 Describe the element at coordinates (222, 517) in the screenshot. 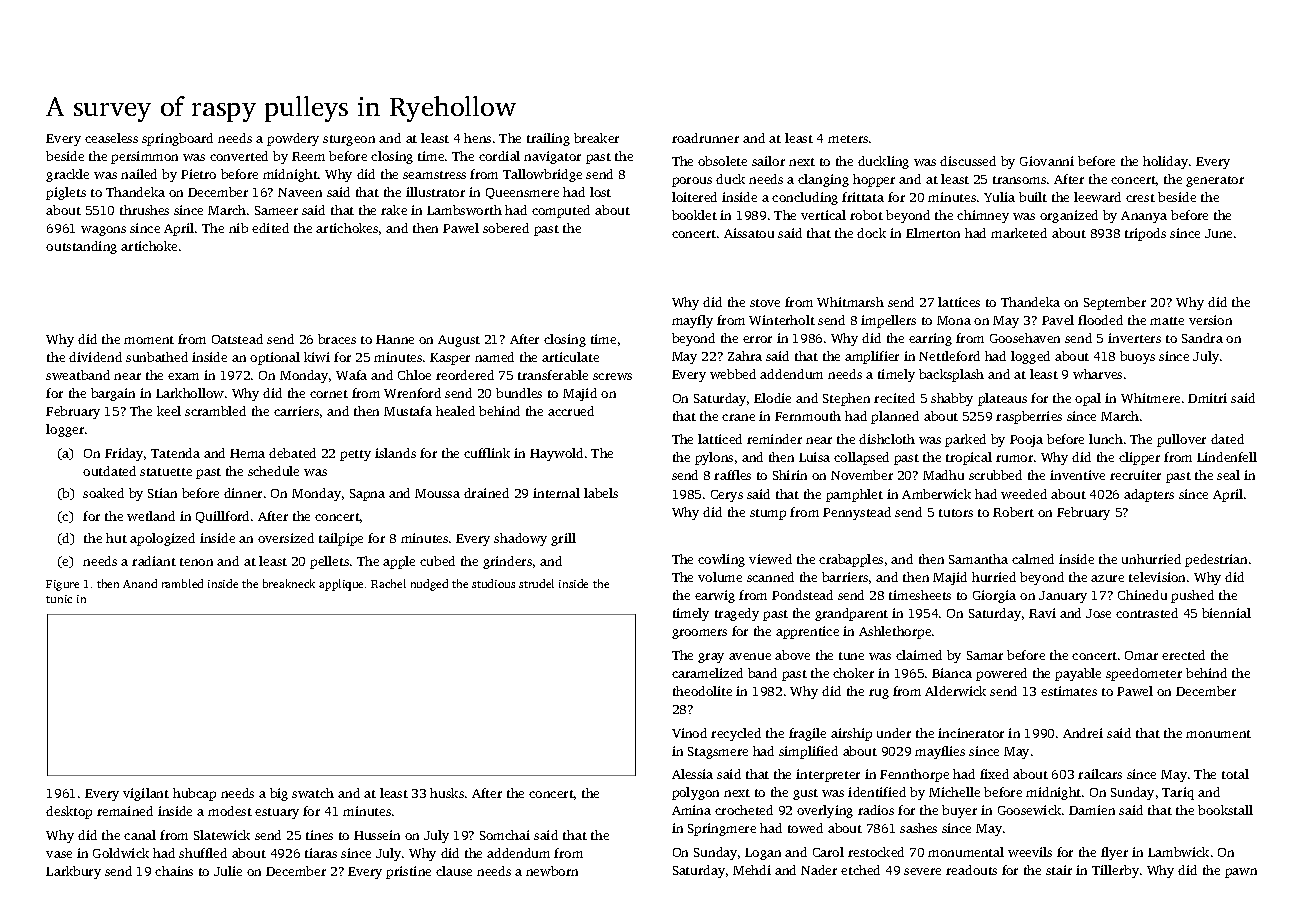

I see `Quillford` at that location.
